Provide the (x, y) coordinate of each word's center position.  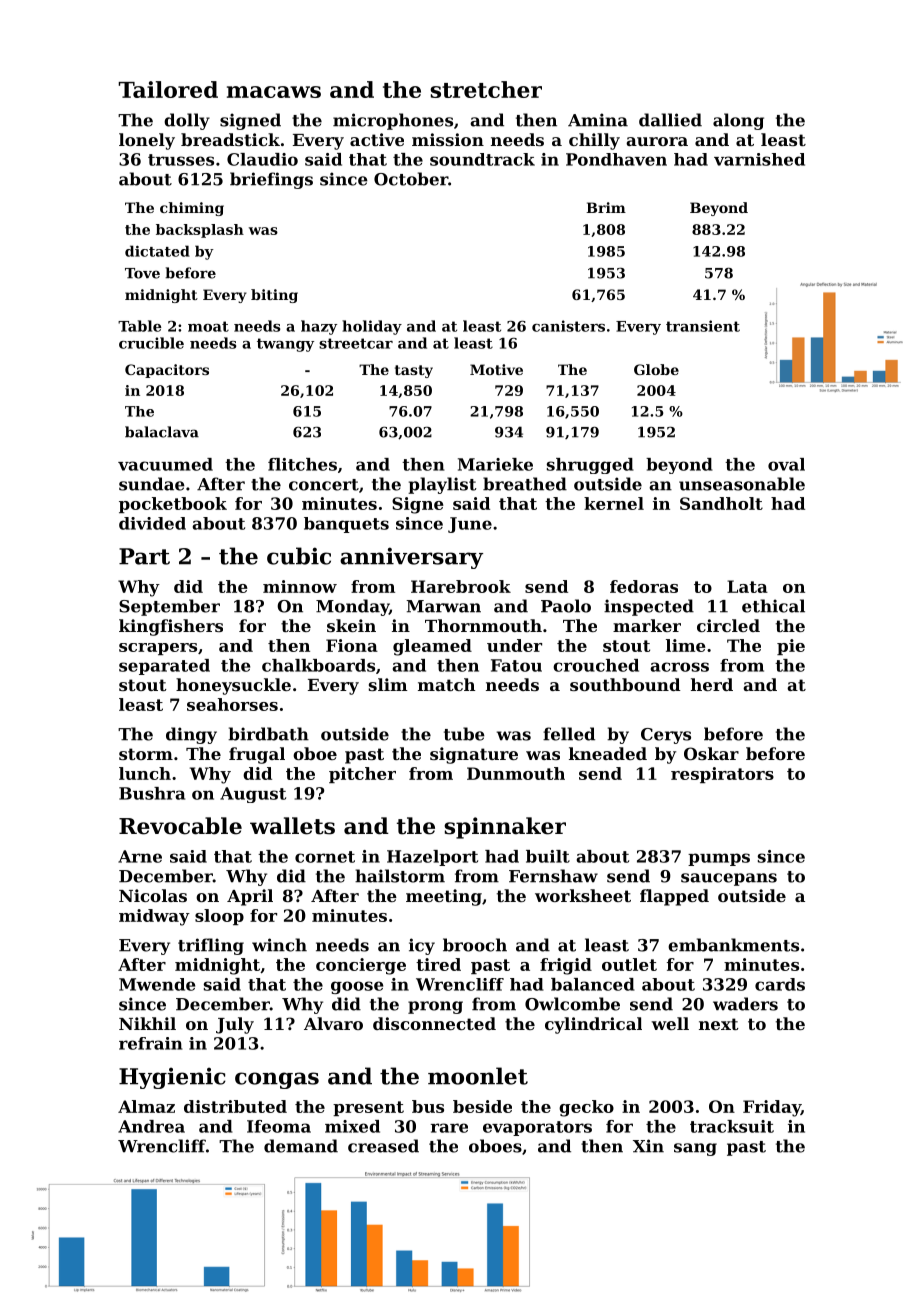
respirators (722, 775)
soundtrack (482, 159)
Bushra (152, 793)
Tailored (168, 89)
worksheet (583, 895)
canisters (568, 326)
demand (301, 1146)
